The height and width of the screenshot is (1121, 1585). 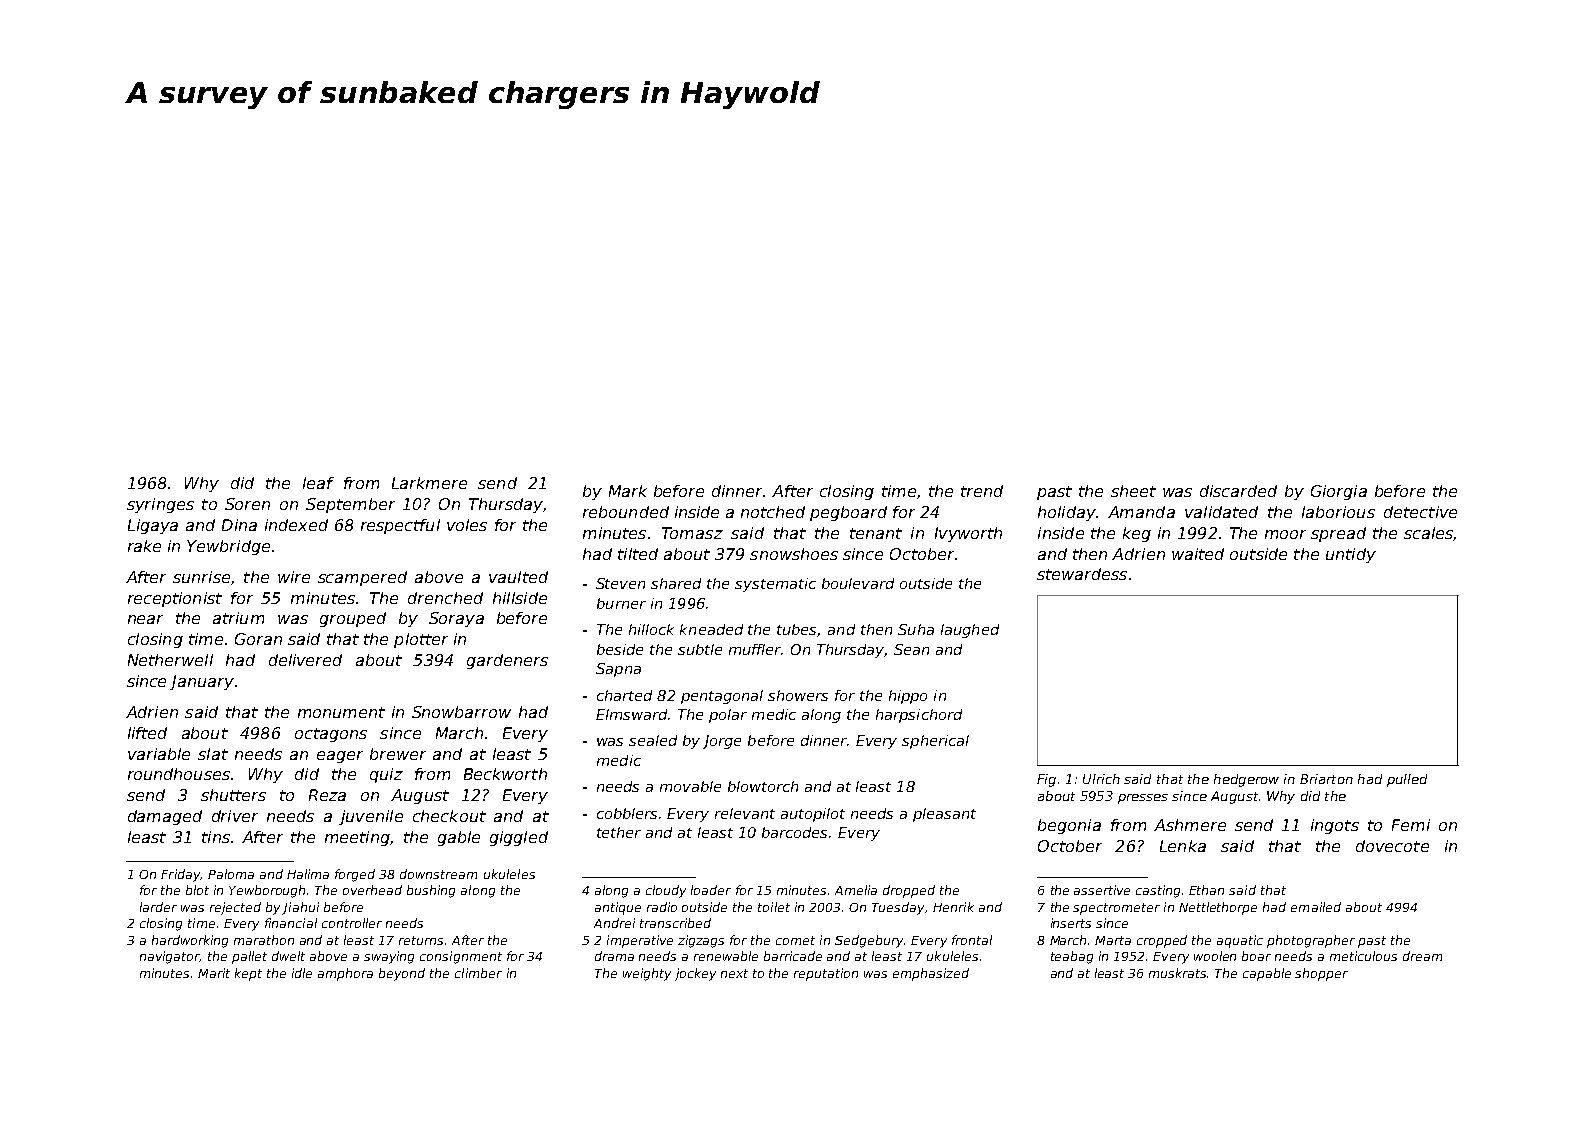 What do you see at coordinates (214, 973) in the screenshot?
I see `Marit` at bounding box center [214, 973].
